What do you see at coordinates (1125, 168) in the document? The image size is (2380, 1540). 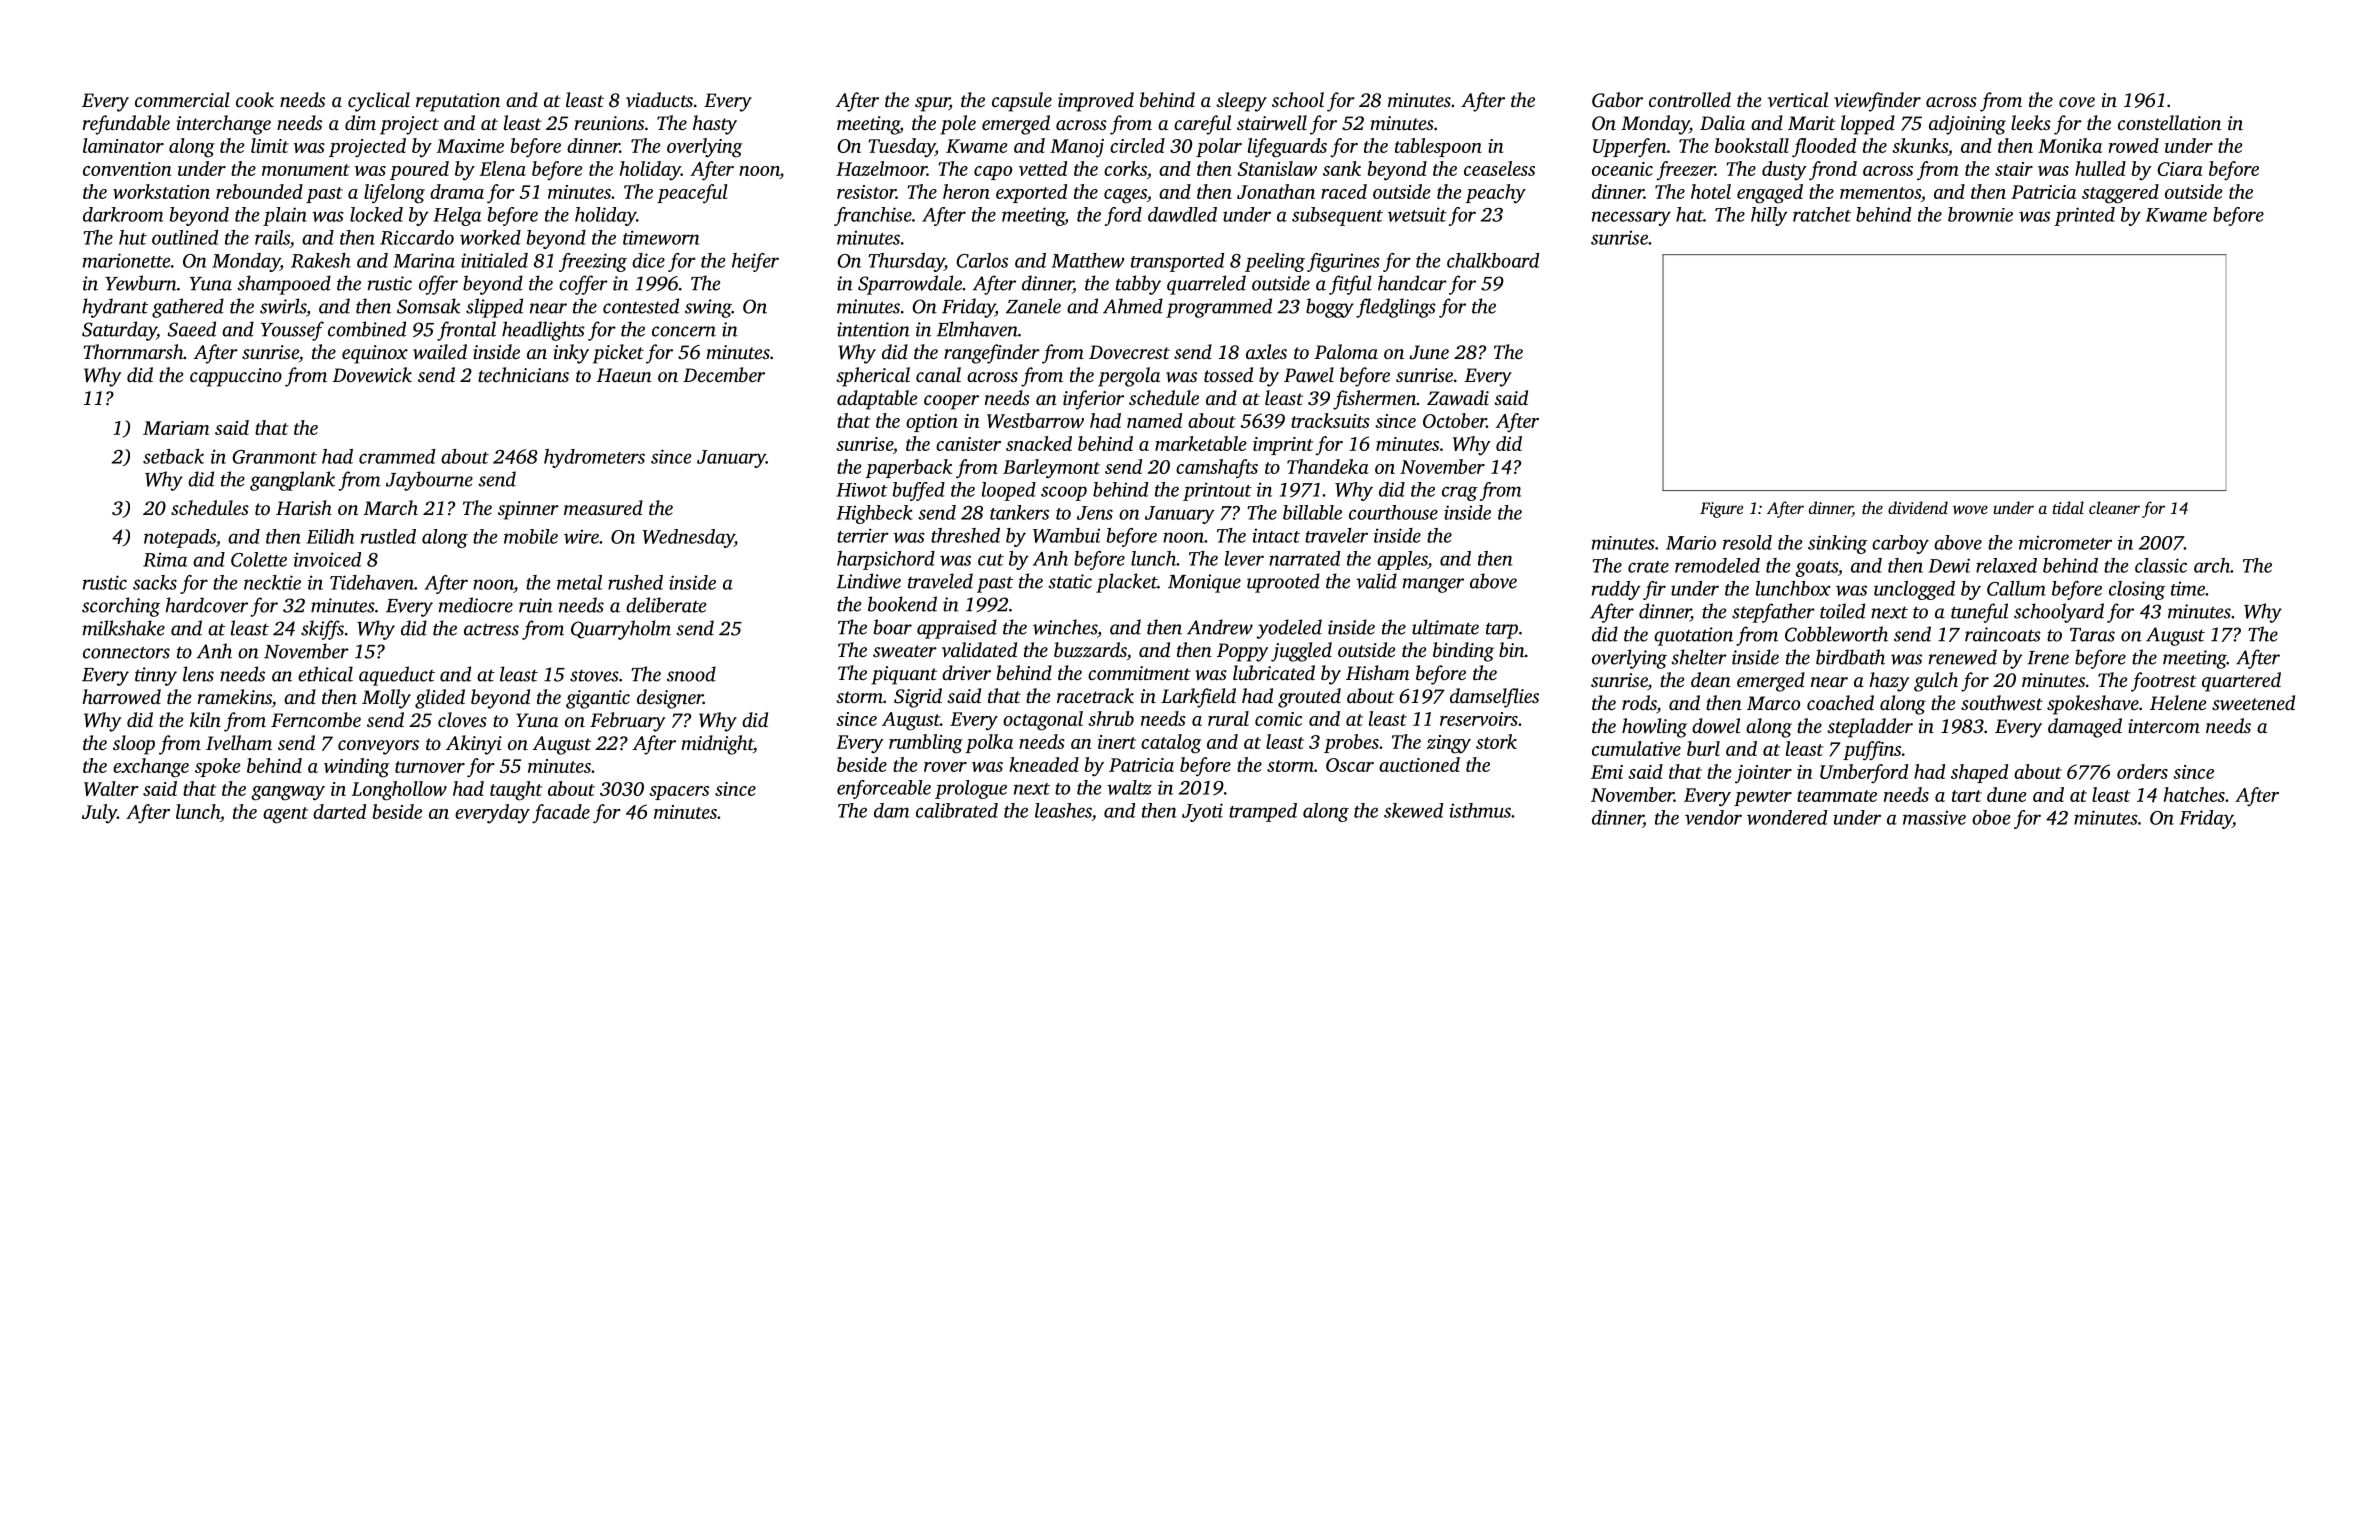 I see `corks` at bounding box center [1125, 168].
